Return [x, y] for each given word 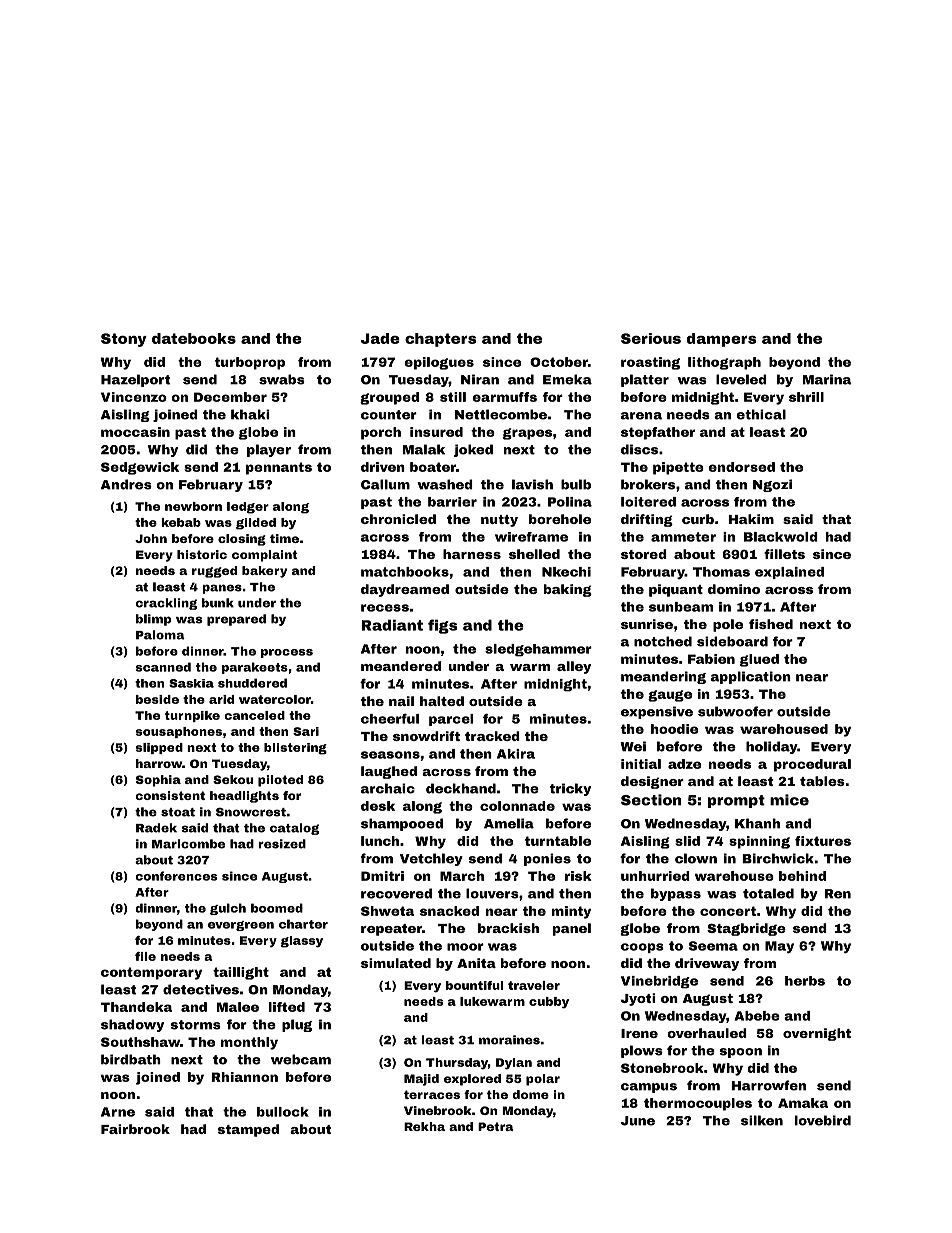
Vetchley [431, 859]
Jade [380, 338]
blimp [153, 620]
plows [642, 1051]
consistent [170, 795]
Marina [827, 379]
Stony [124, 340]
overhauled [707, 1033]
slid [687, 841]
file [145, 956]
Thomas [721, 572]
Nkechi [566, 572]
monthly [249, 1043]
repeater [391, 930]
